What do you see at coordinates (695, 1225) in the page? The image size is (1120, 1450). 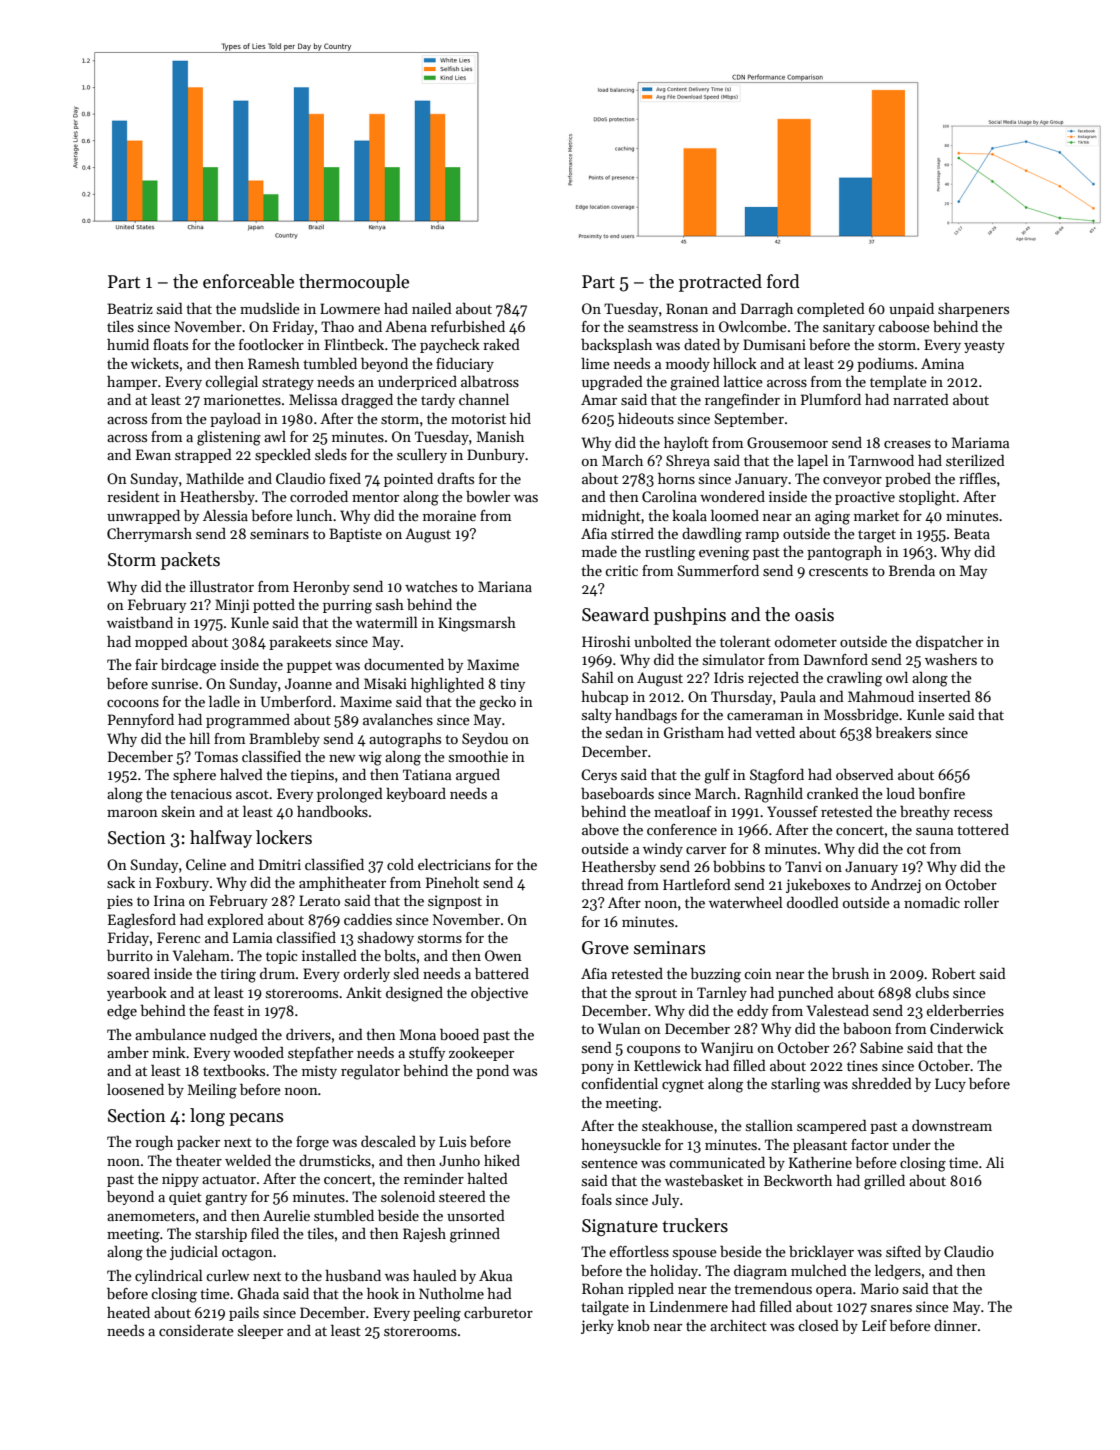 I see `truckers` at bounding box center [695, 1225].
